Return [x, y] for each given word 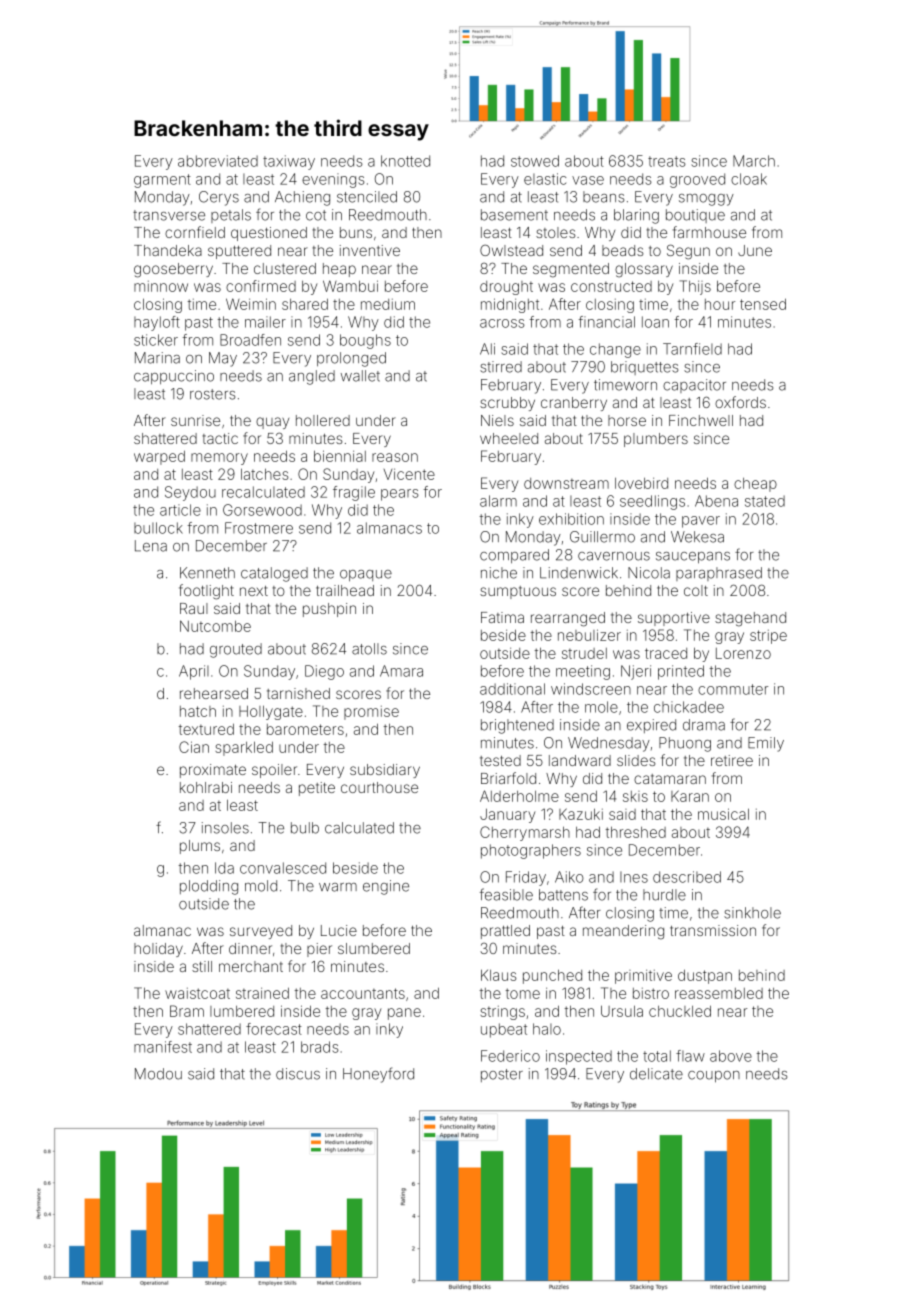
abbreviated [218, 161]
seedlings [652, 502]
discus [298, 1074]
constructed [611, 286]
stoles [556, 232]
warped [159, 458]
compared [514, 556]
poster [502, 1075]
